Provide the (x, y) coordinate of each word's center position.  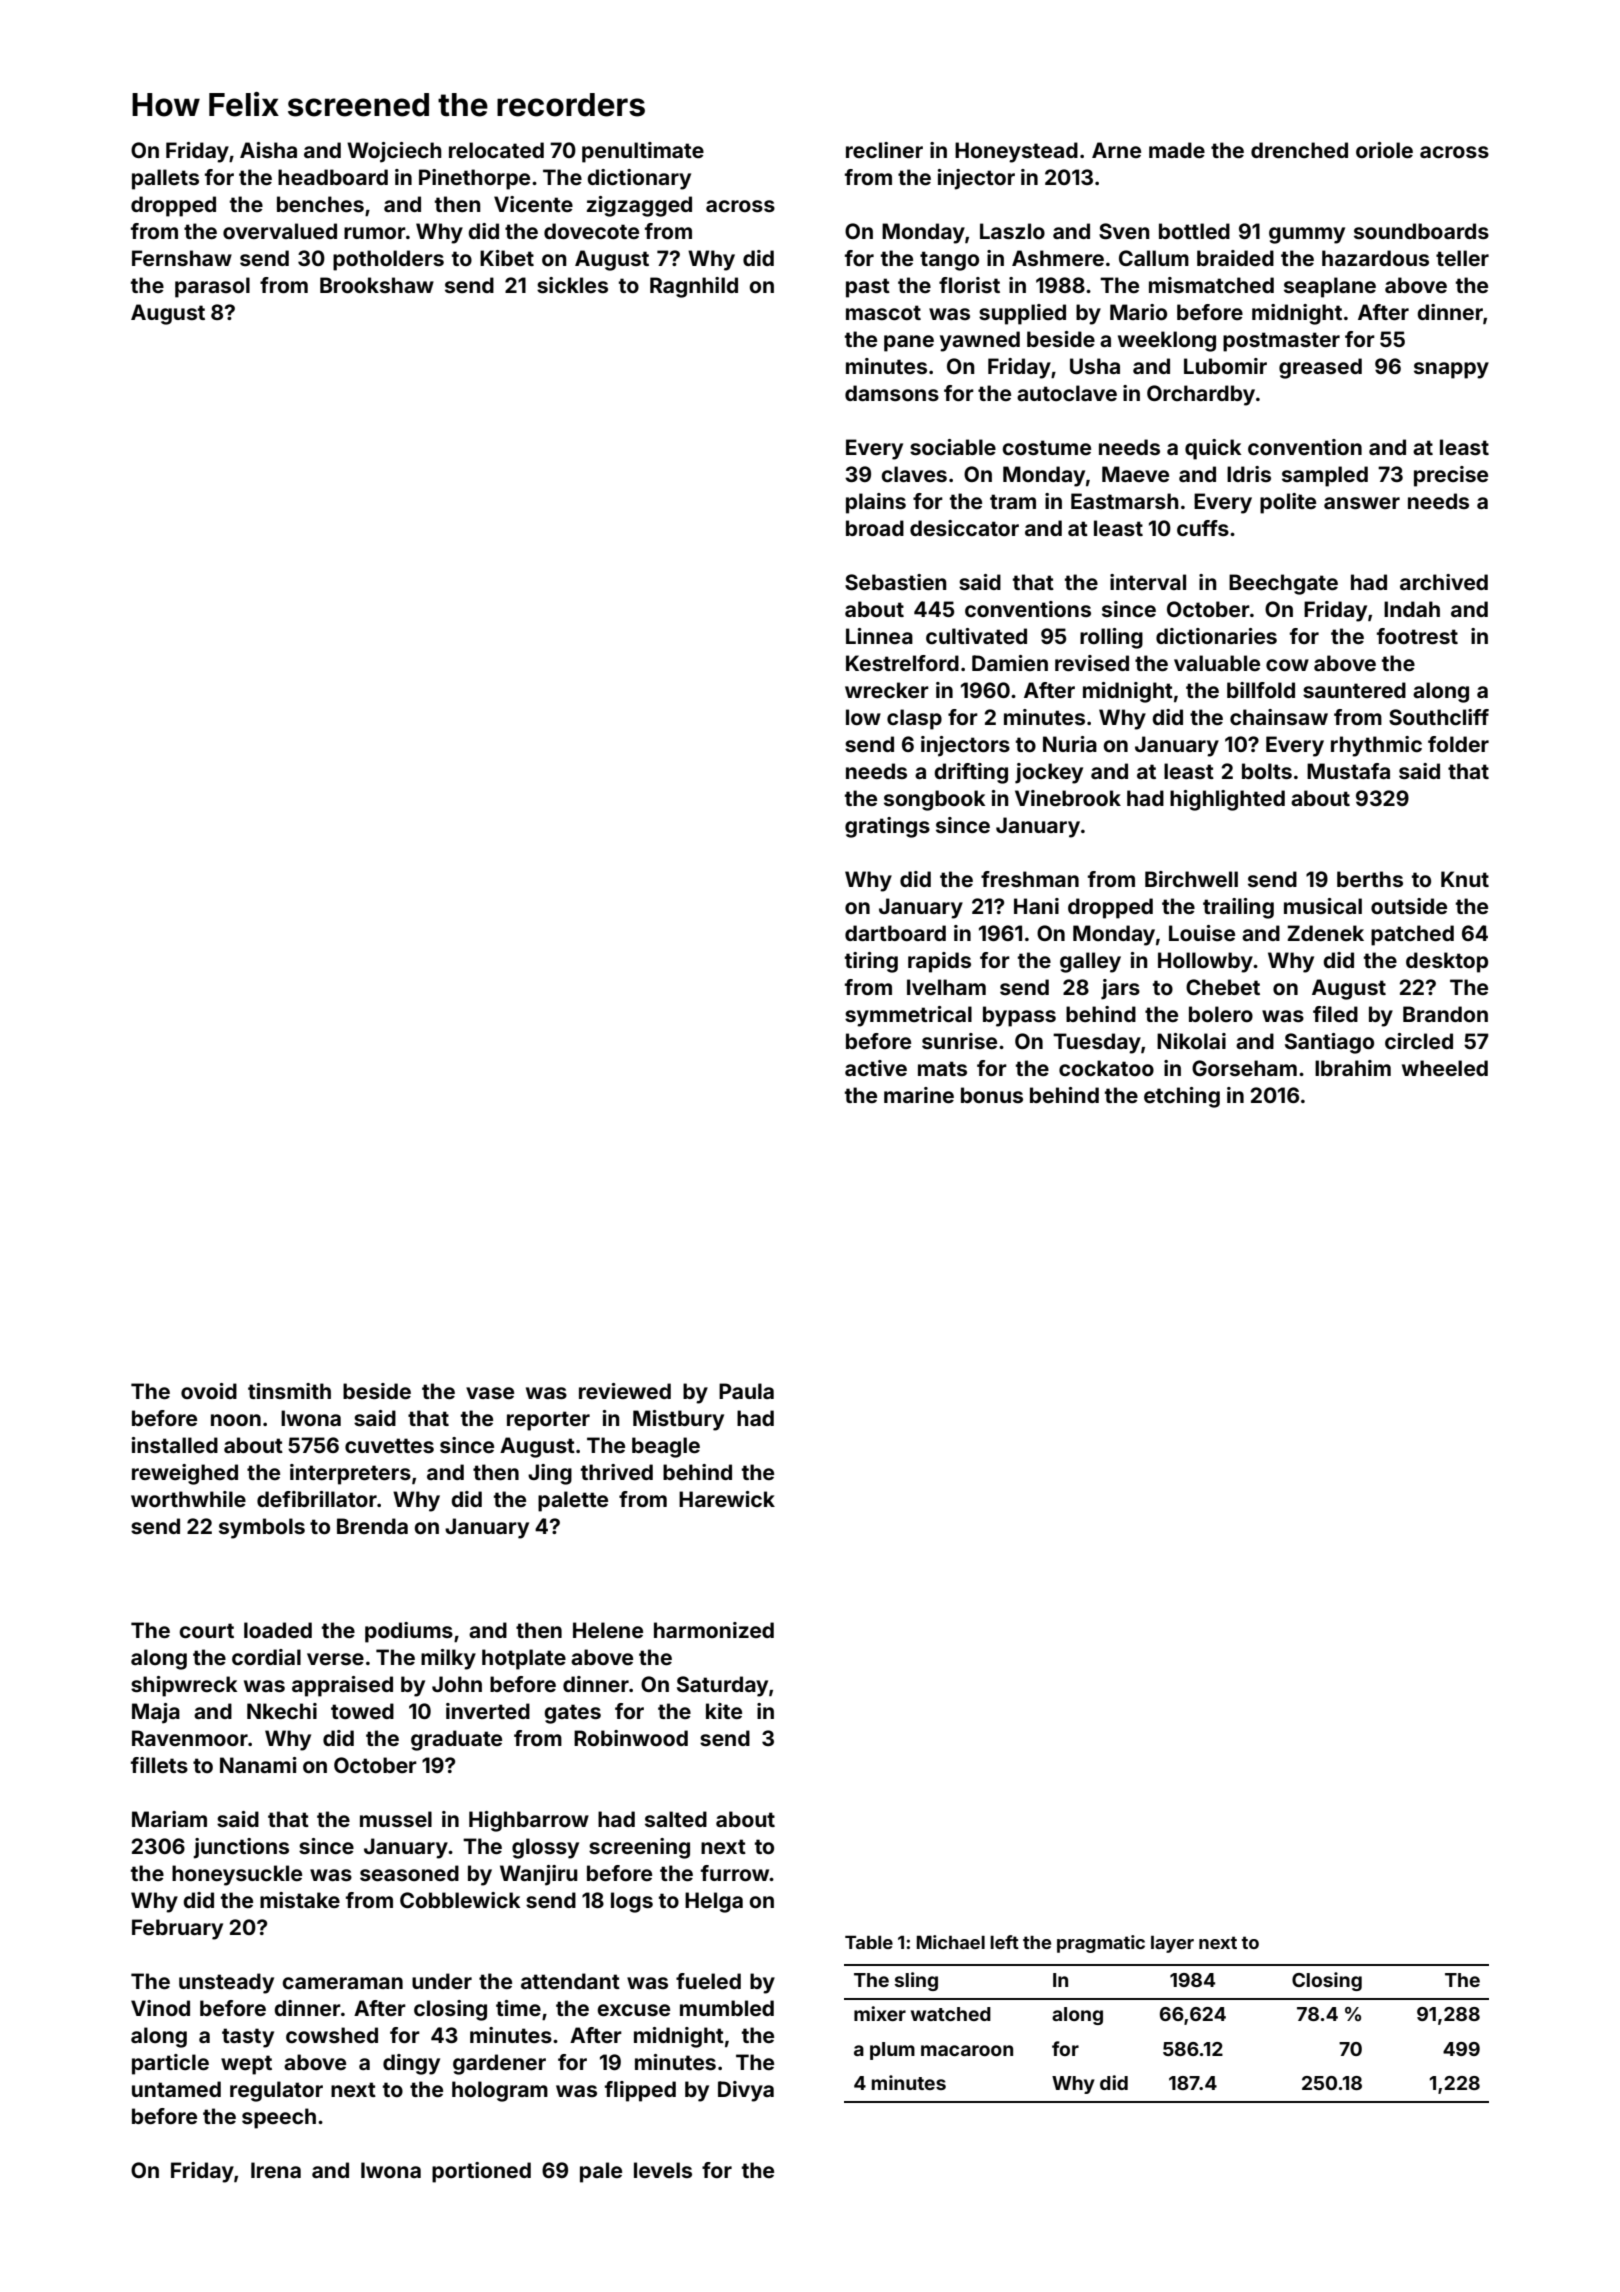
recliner (884, 150)
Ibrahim (1353, 1068)
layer (1172, 1944)
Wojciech (394, 152)
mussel (396, 1819)
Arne (1116, 150)
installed (175, 1445)
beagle (666, 1447)
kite (724, 1711)
